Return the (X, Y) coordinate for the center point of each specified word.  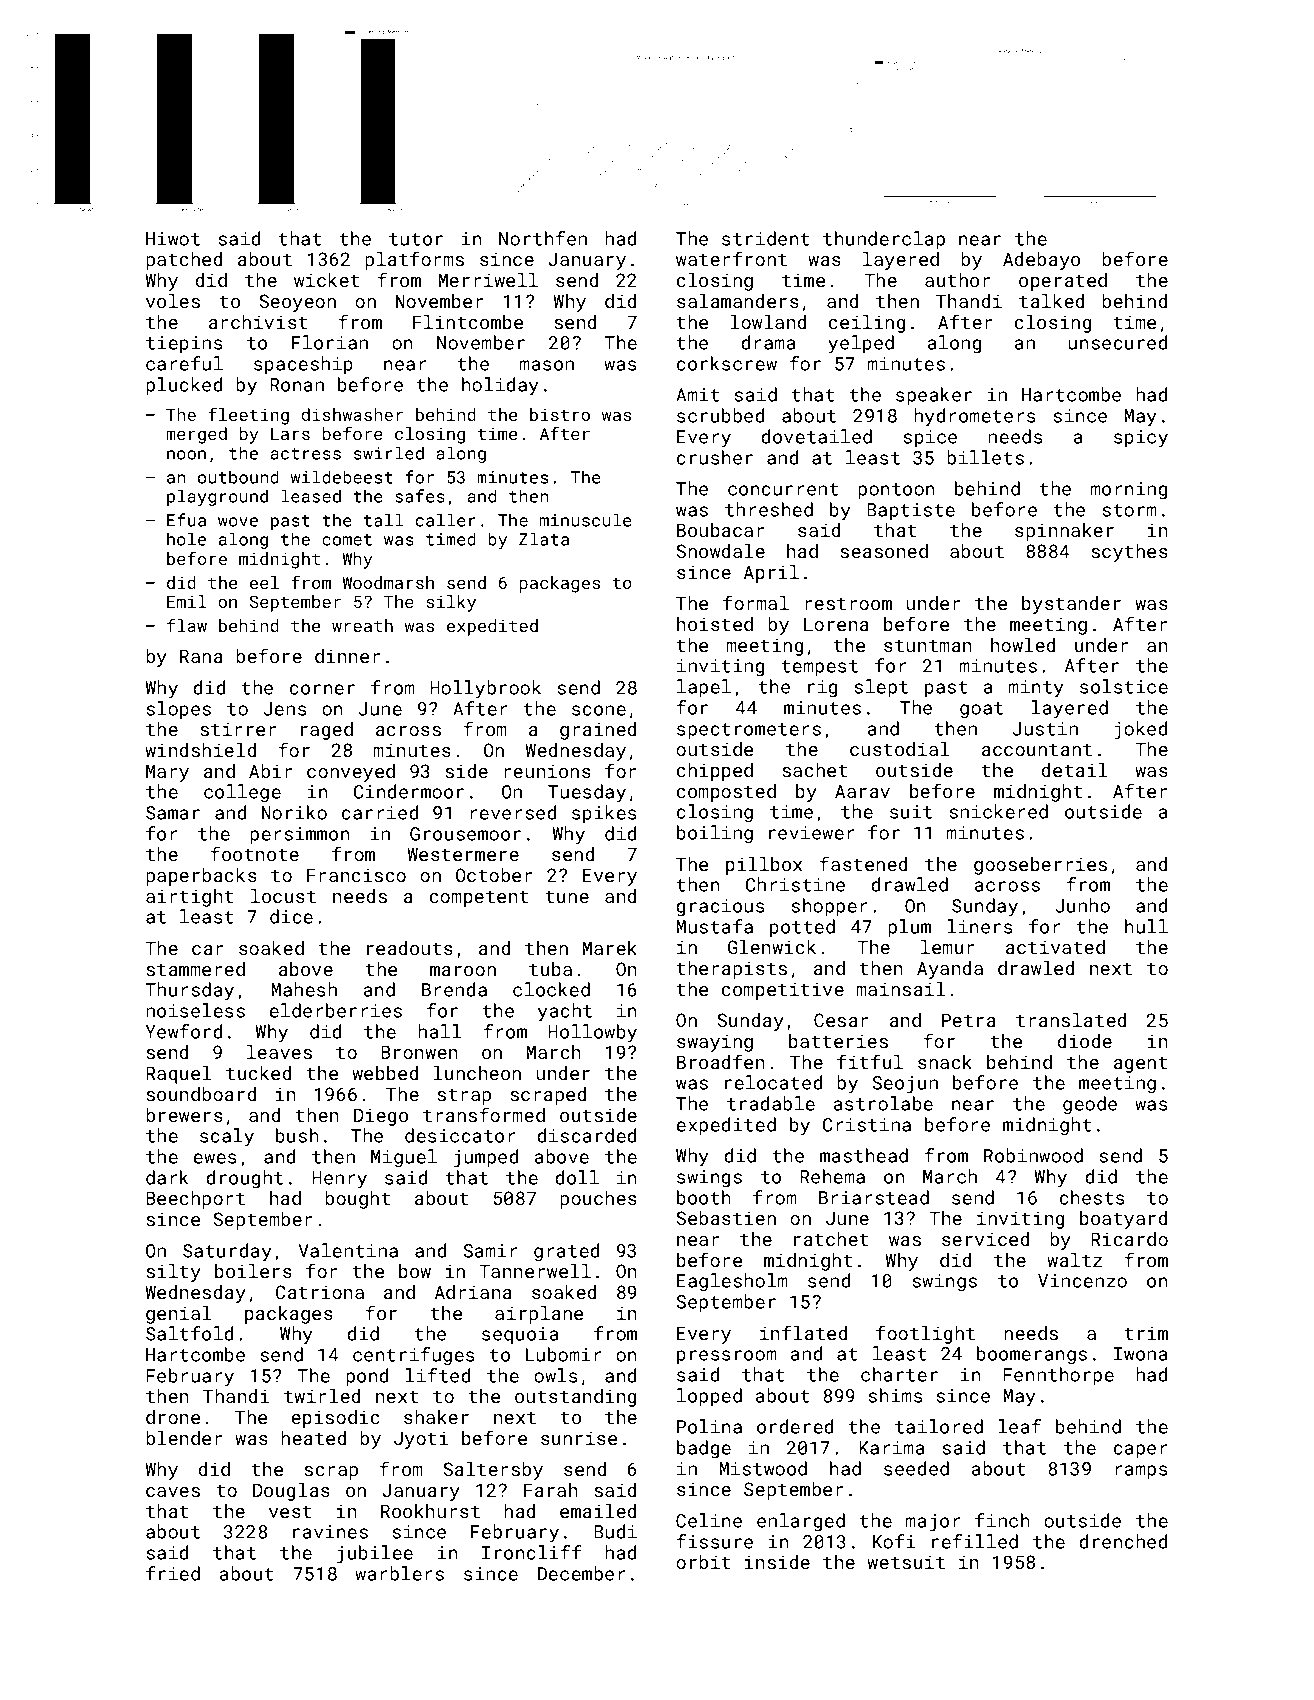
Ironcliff (531, 1552)
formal (756, 602)
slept (881, 688)
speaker (934, 396)
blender (184, 1438)
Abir (271, 771)
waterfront (731, 258)
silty (173, 1273)
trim (1146, 1333)
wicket (326, 280)
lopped (709, 1397)
